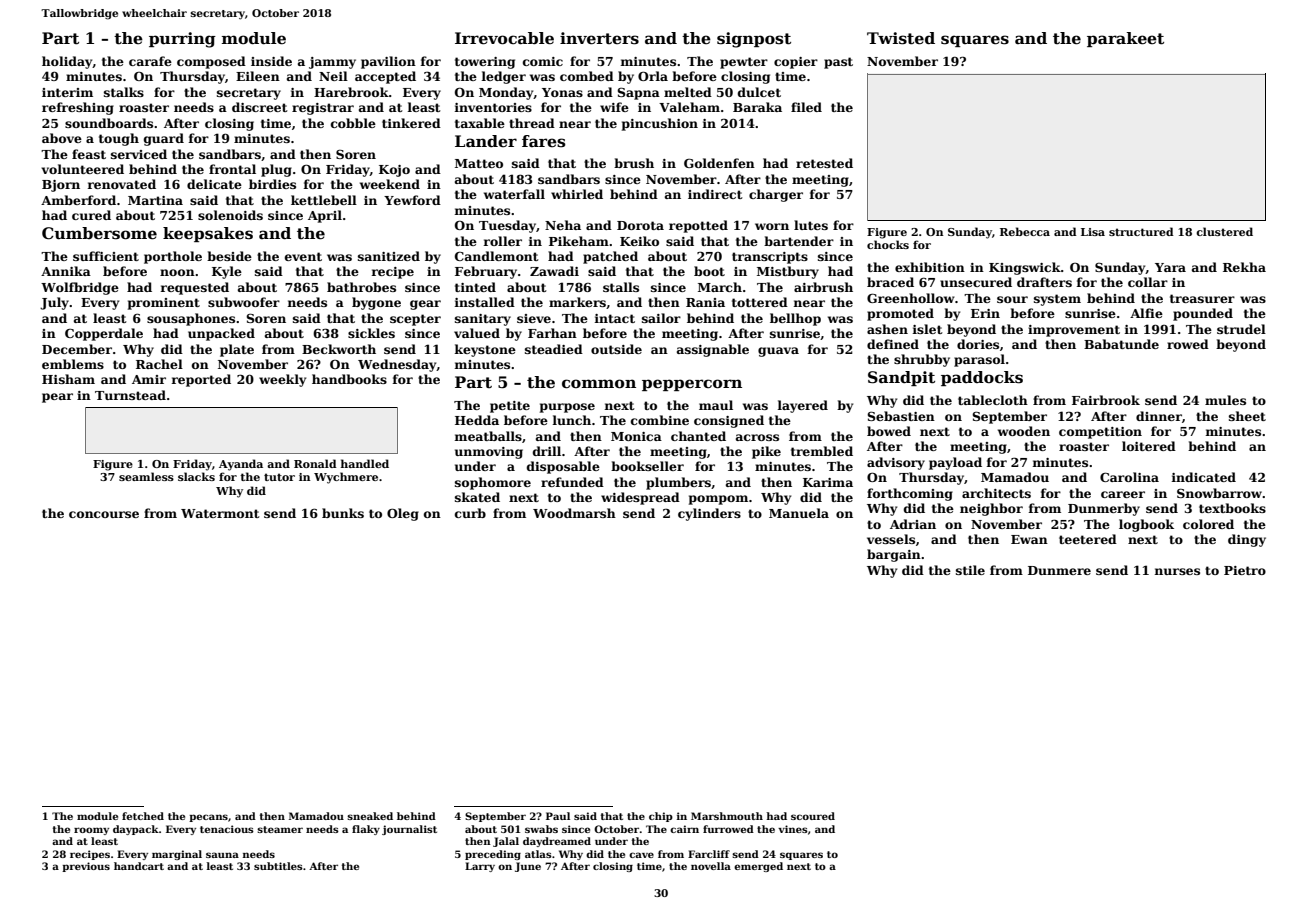  Describe the element at coordinates (1177, 571) in the screenshot. I see `nurses` at that location.
